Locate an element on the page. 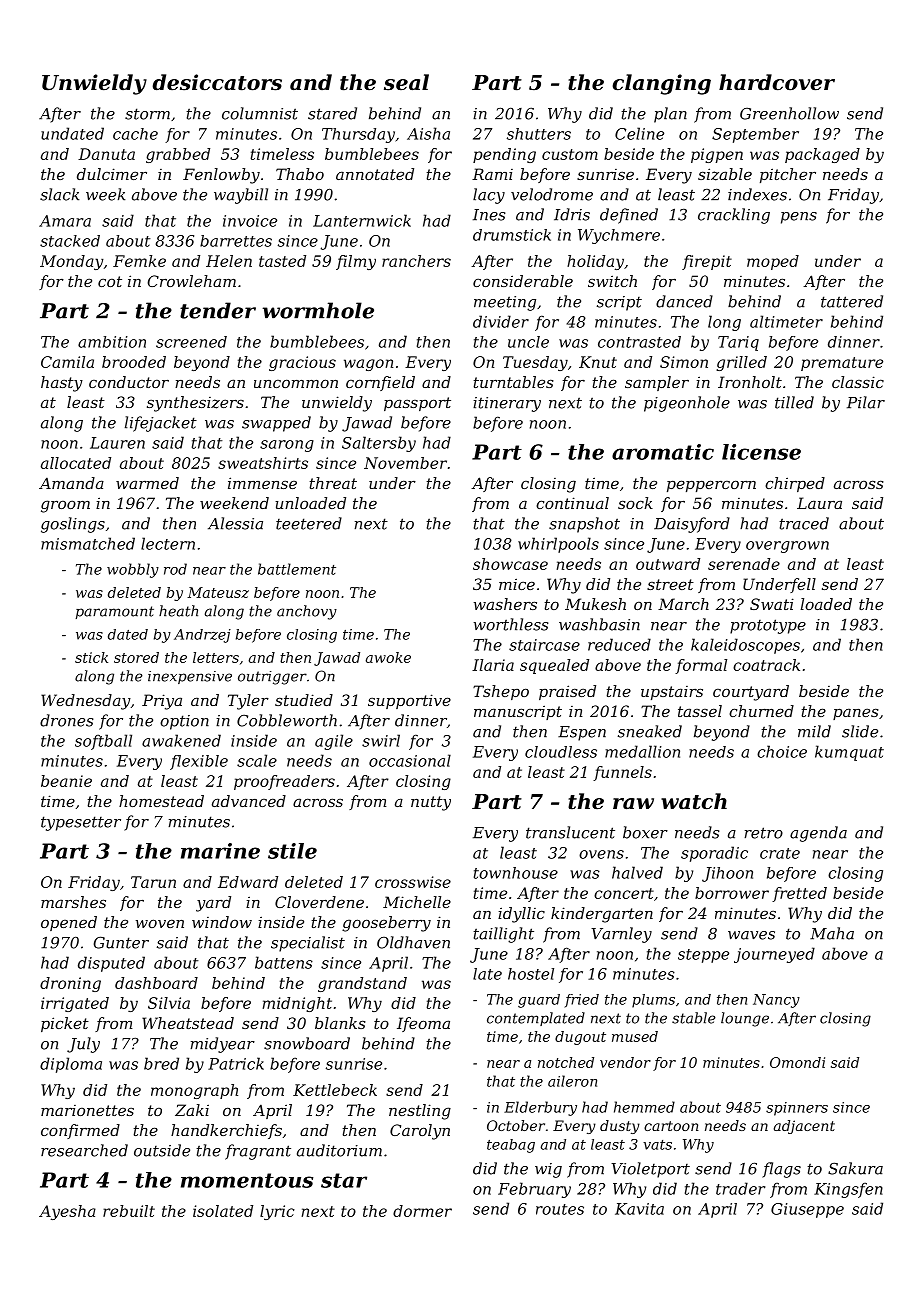 This image has height=1308, width=924. contrasted is located at coordinates (639, 342).
